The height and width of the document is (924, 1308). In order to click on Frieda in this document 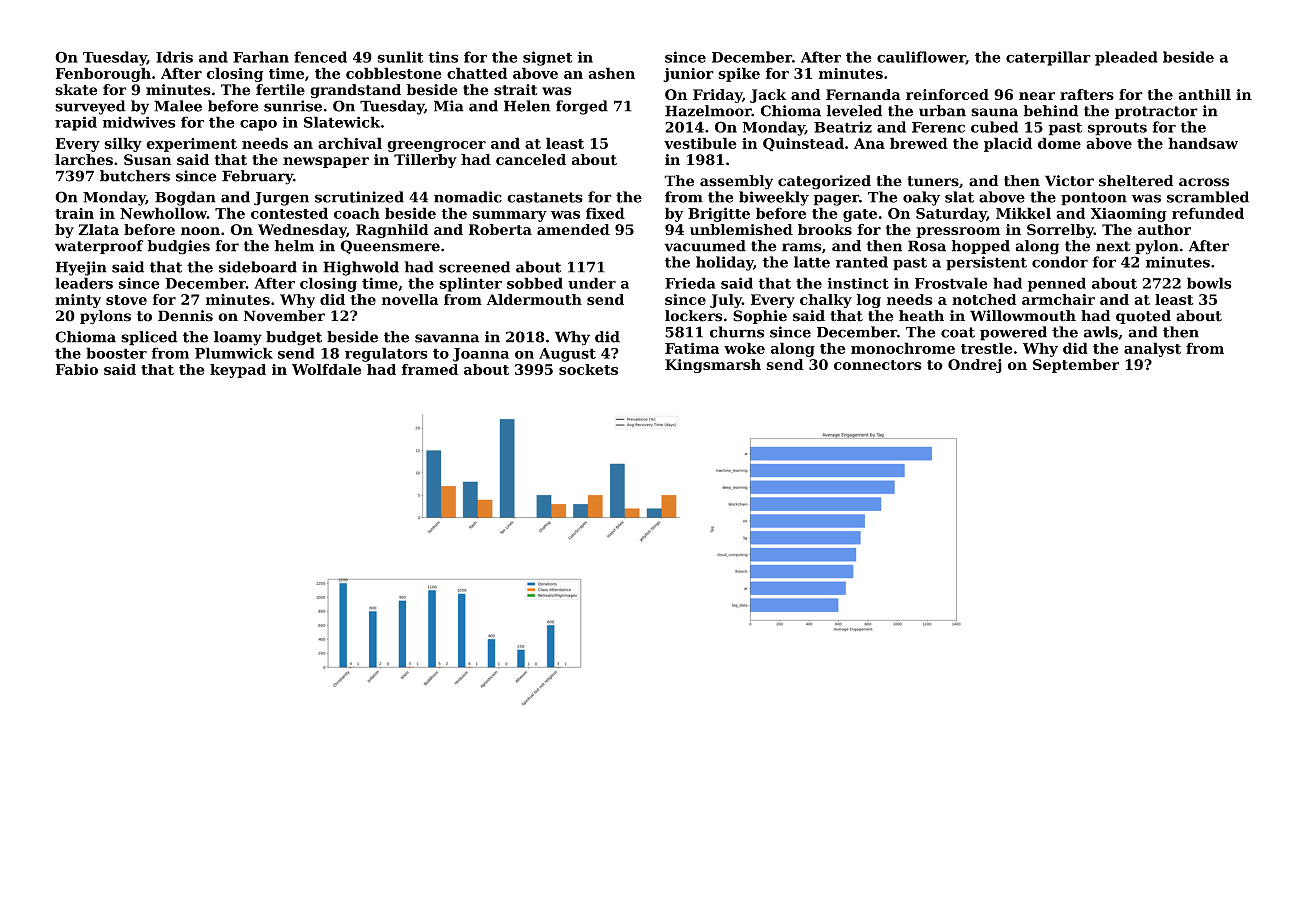, I will do `click(690, 283)`.
